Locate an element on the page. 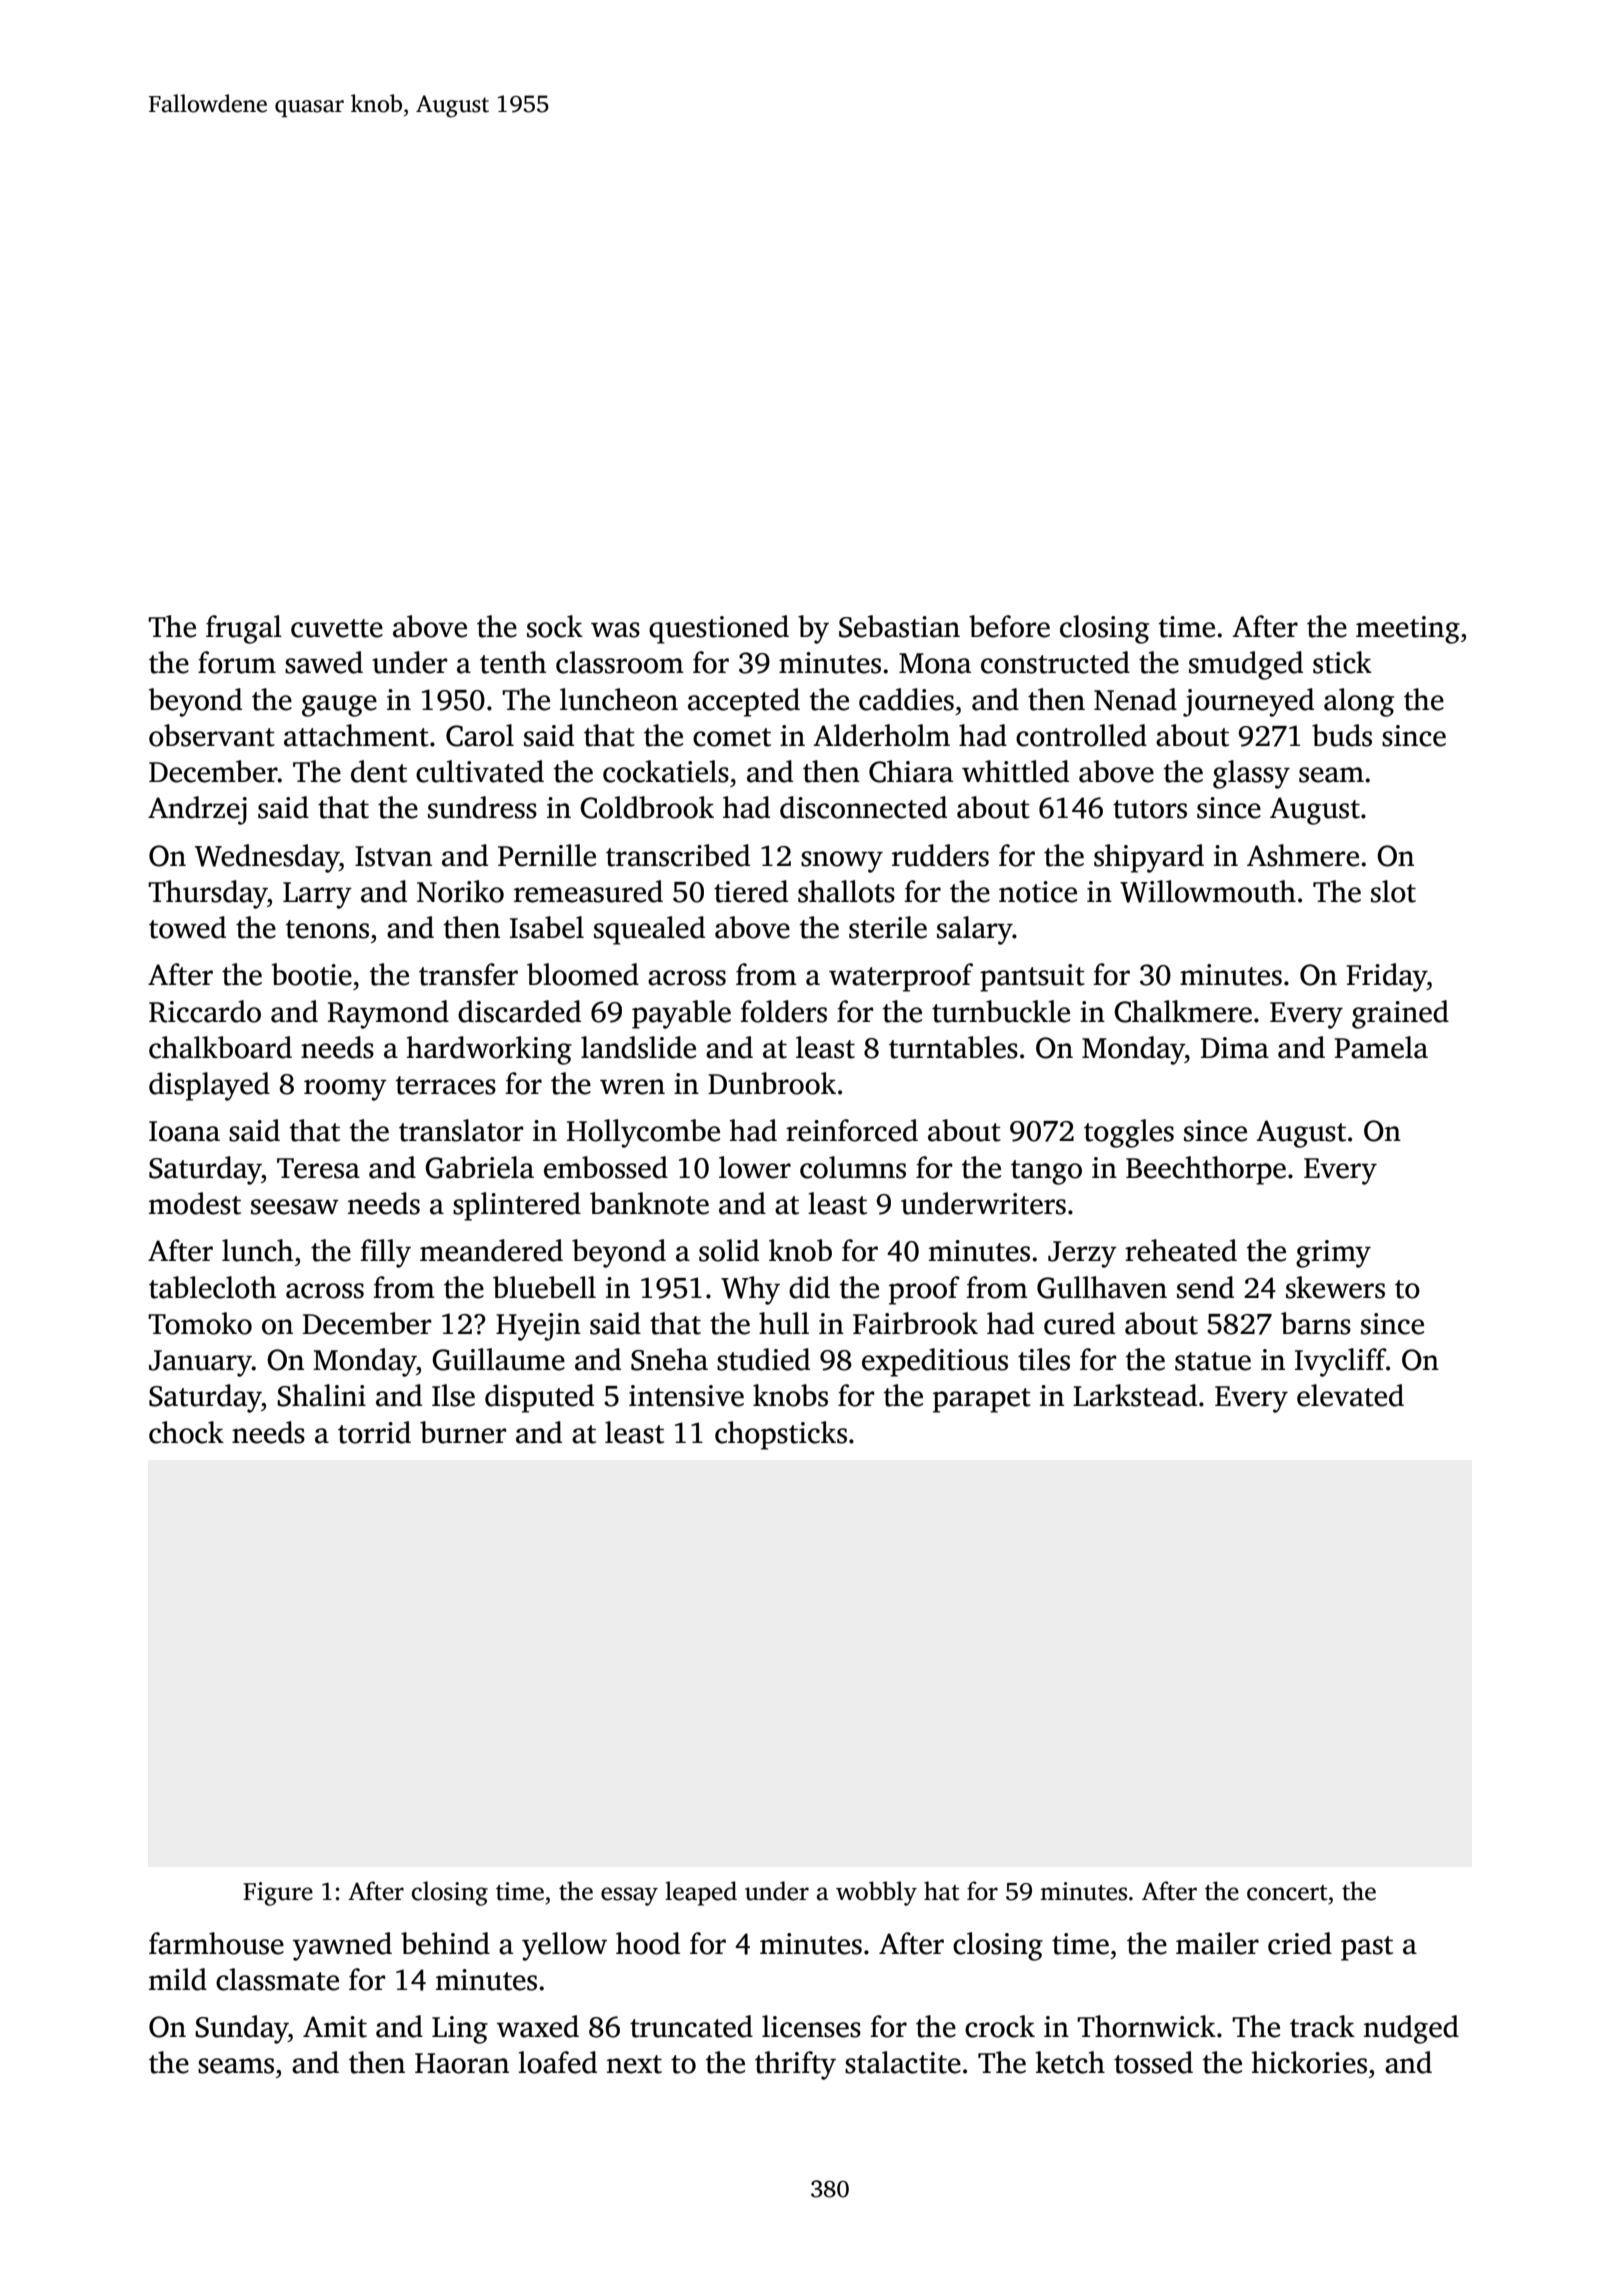 This page has height=2292, width=1620. Andrzej is located at coordinates (197, 810).
